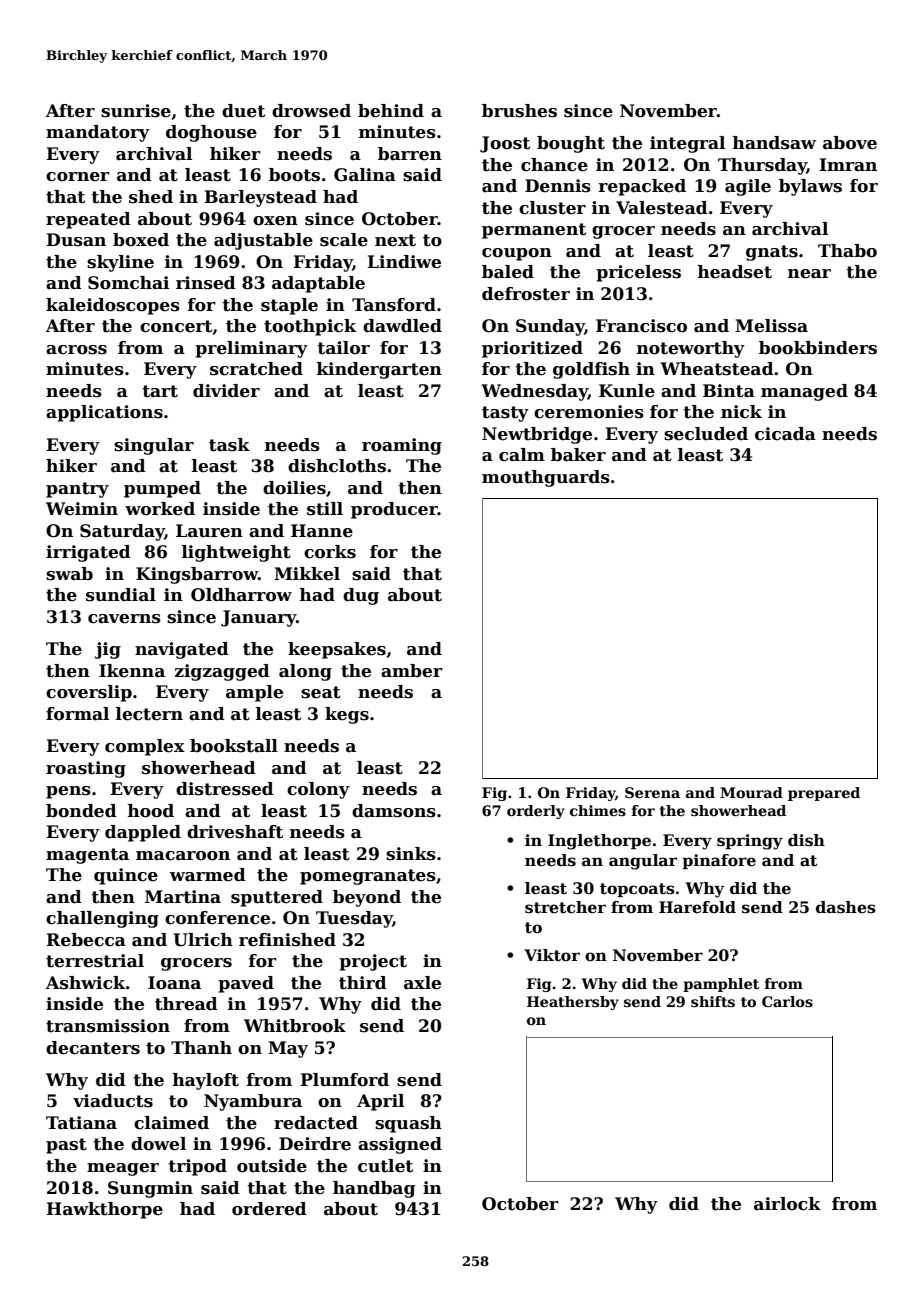 The height and width of the image is (1308, 924). I want to click on Tansford, so click(394, 305).
